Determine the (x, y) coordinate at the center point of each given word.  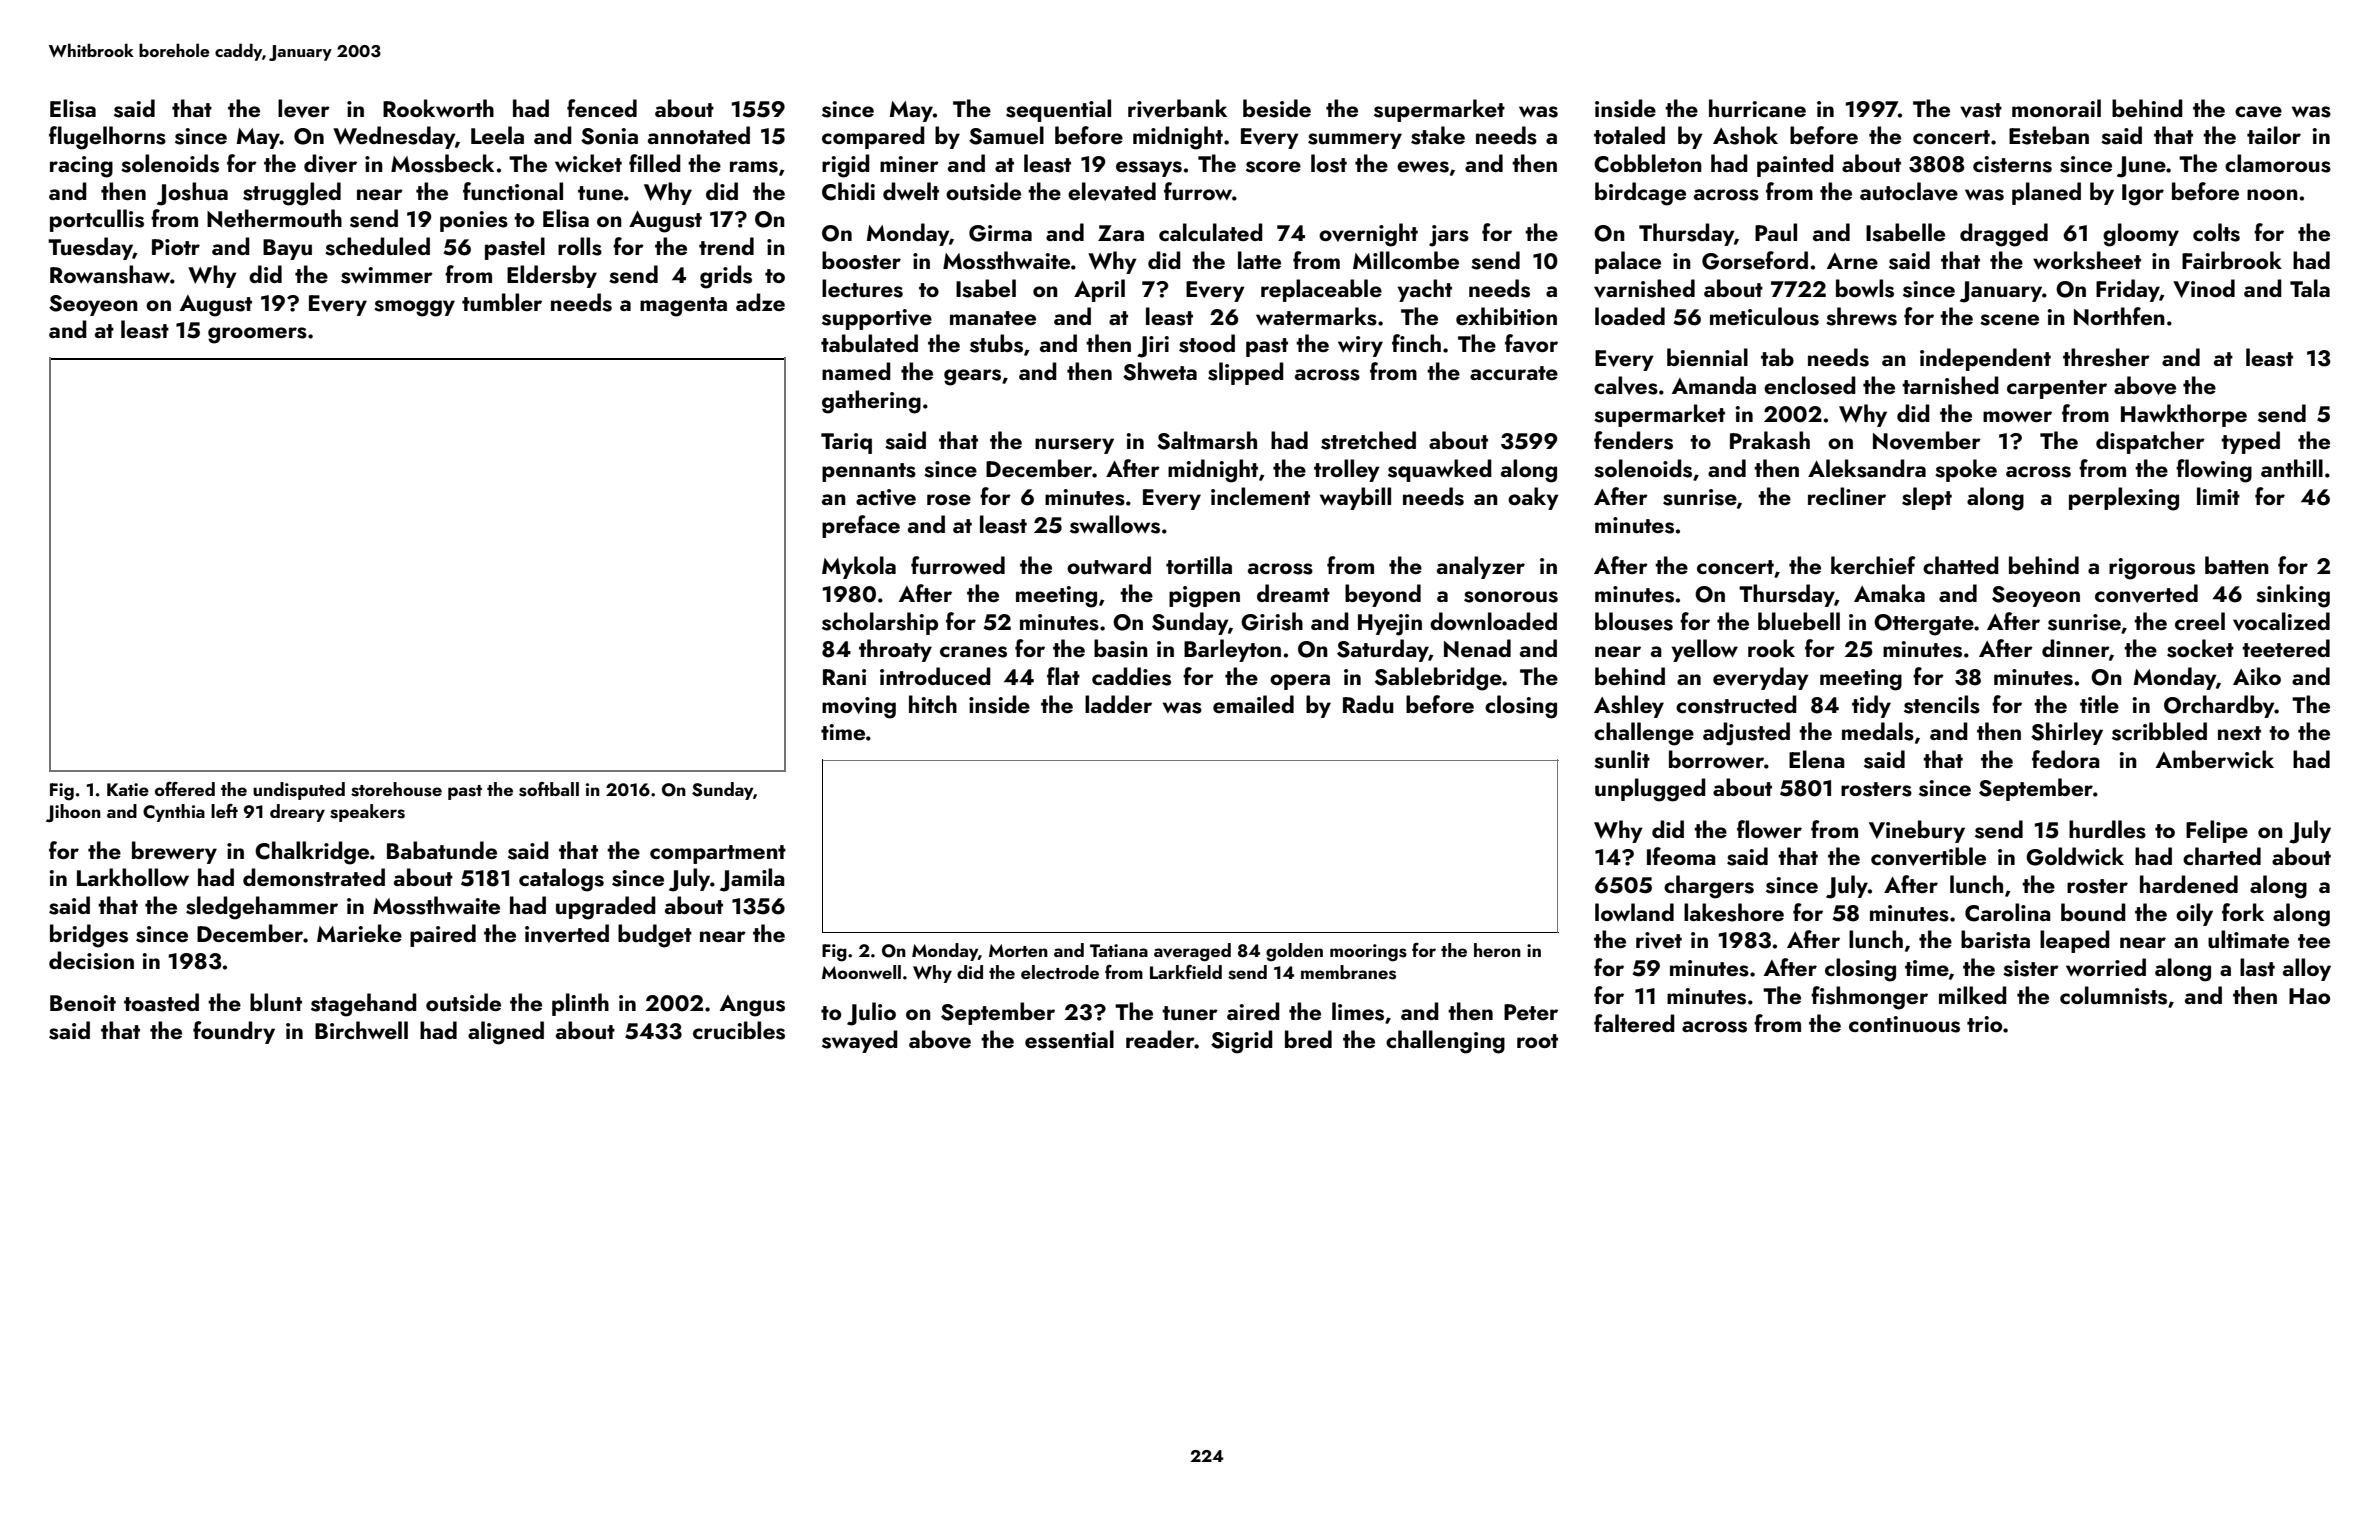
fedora (2066, 759)
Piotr (176, 247)
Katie (128, 789)
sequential (1058, 110)
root (1537, 1041)
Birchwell (361, 1030)
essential (1069, 1039)
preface (861, 526)
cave (2258, 112)
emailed (1253, 704)
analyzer (1481, 567)
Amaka (1889, 593)
